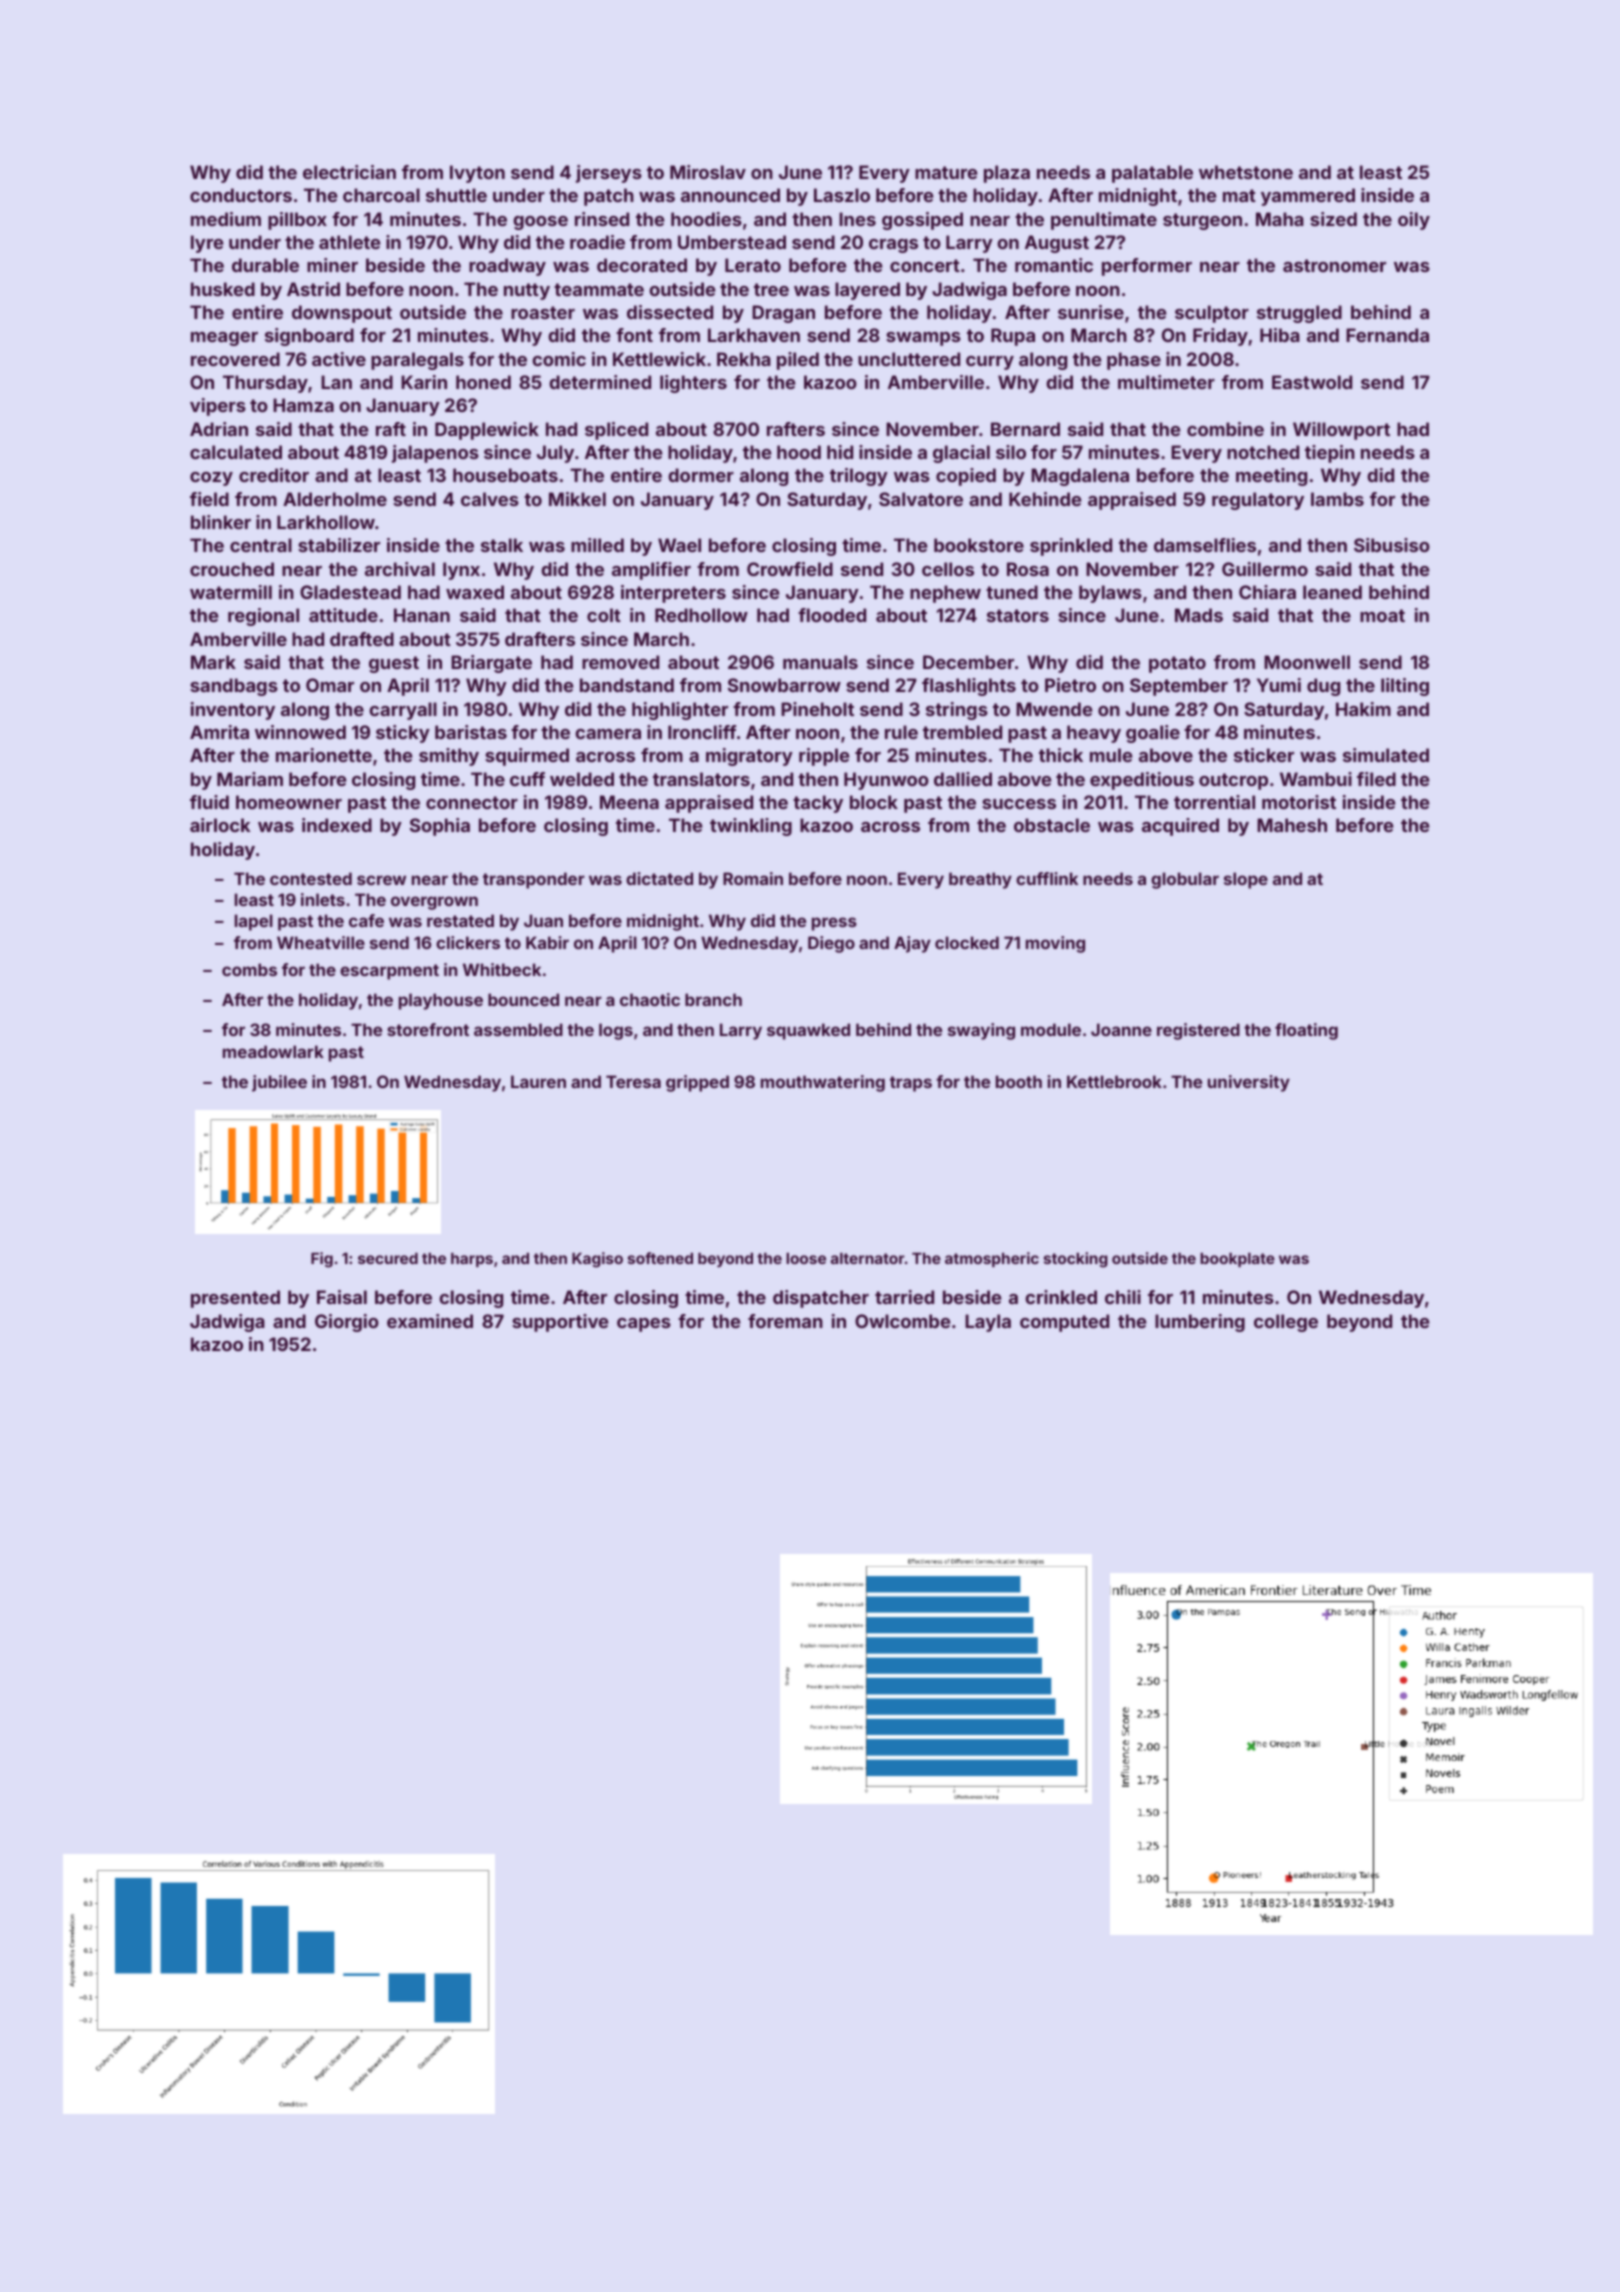  What do you see at coordinates (670, 312) in the screenshot?
I see `dissected` at bounding box center [670, 312].
